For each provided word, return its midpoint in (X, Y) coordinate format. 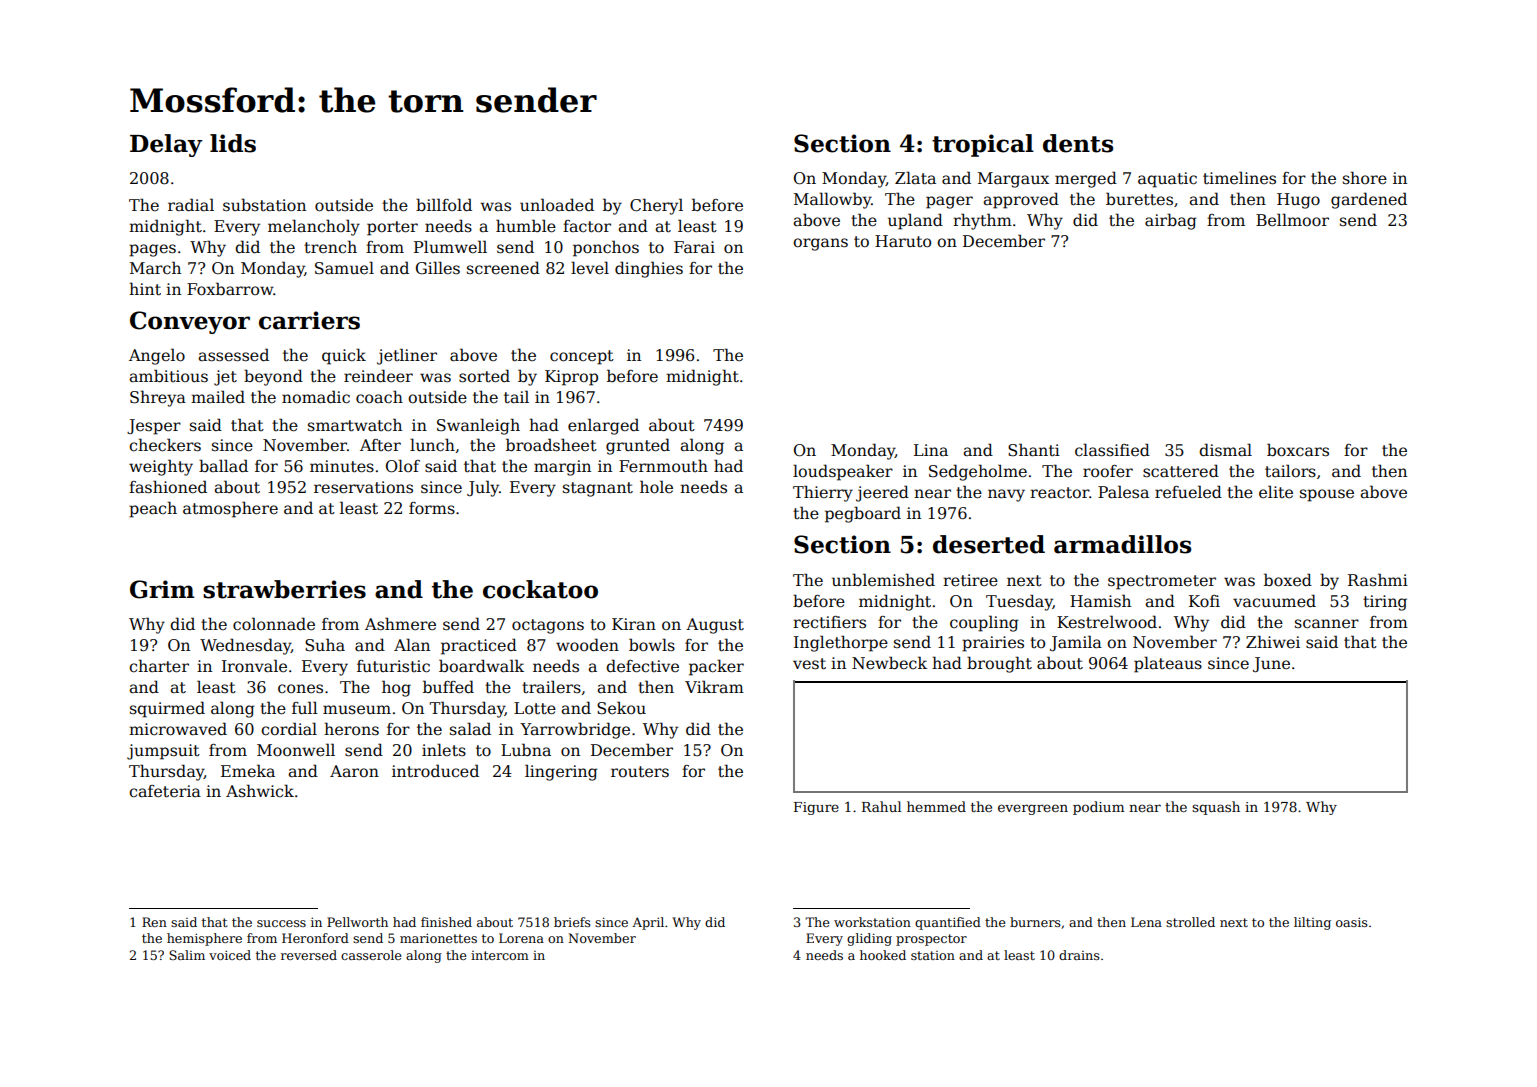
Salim (187, 955)
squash (1216, 808)
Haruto (903, 241)
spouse (1327, 495)
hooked (883, 955)
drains (1079, 955)
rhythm (982, 221)
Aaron (354, 771)
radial (191, 205)
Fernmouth (663, 466)
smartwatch (355, 425)
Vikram (714, 686)
